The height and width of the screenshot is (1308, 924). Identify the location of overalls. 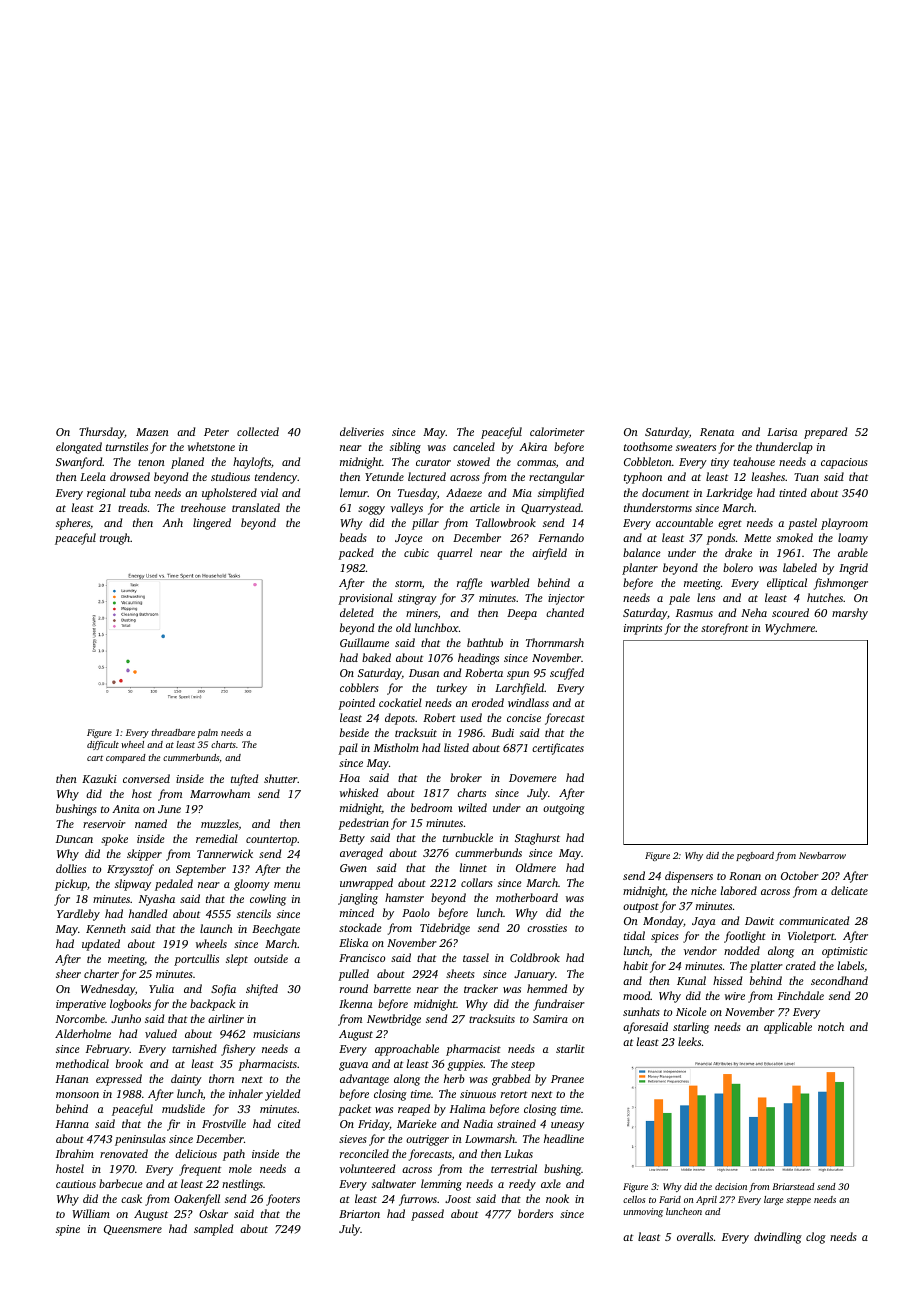
(695, 1236).
